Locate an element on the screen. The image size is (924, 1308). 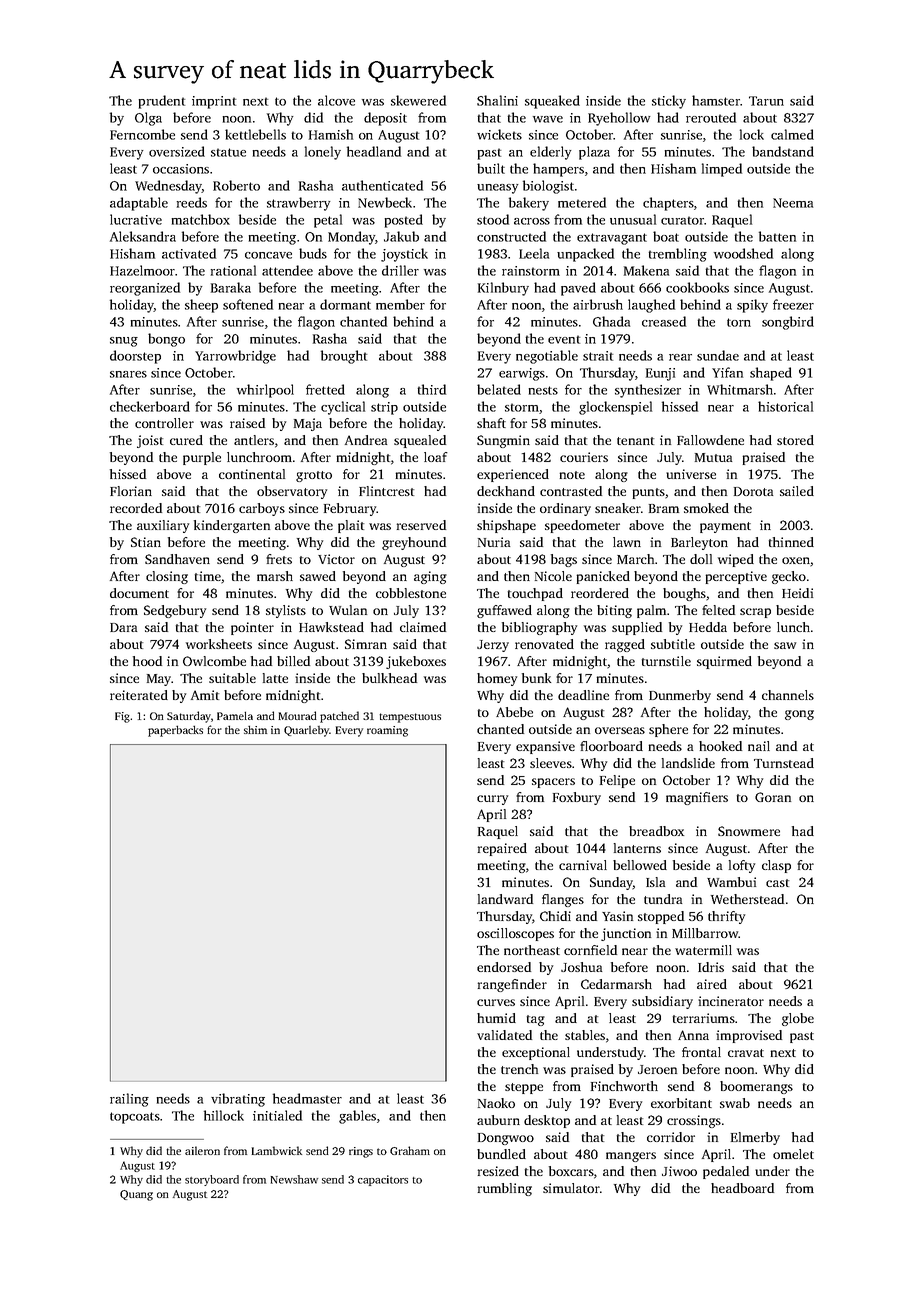
boomerangs is located at coordinates (756, 1087).
